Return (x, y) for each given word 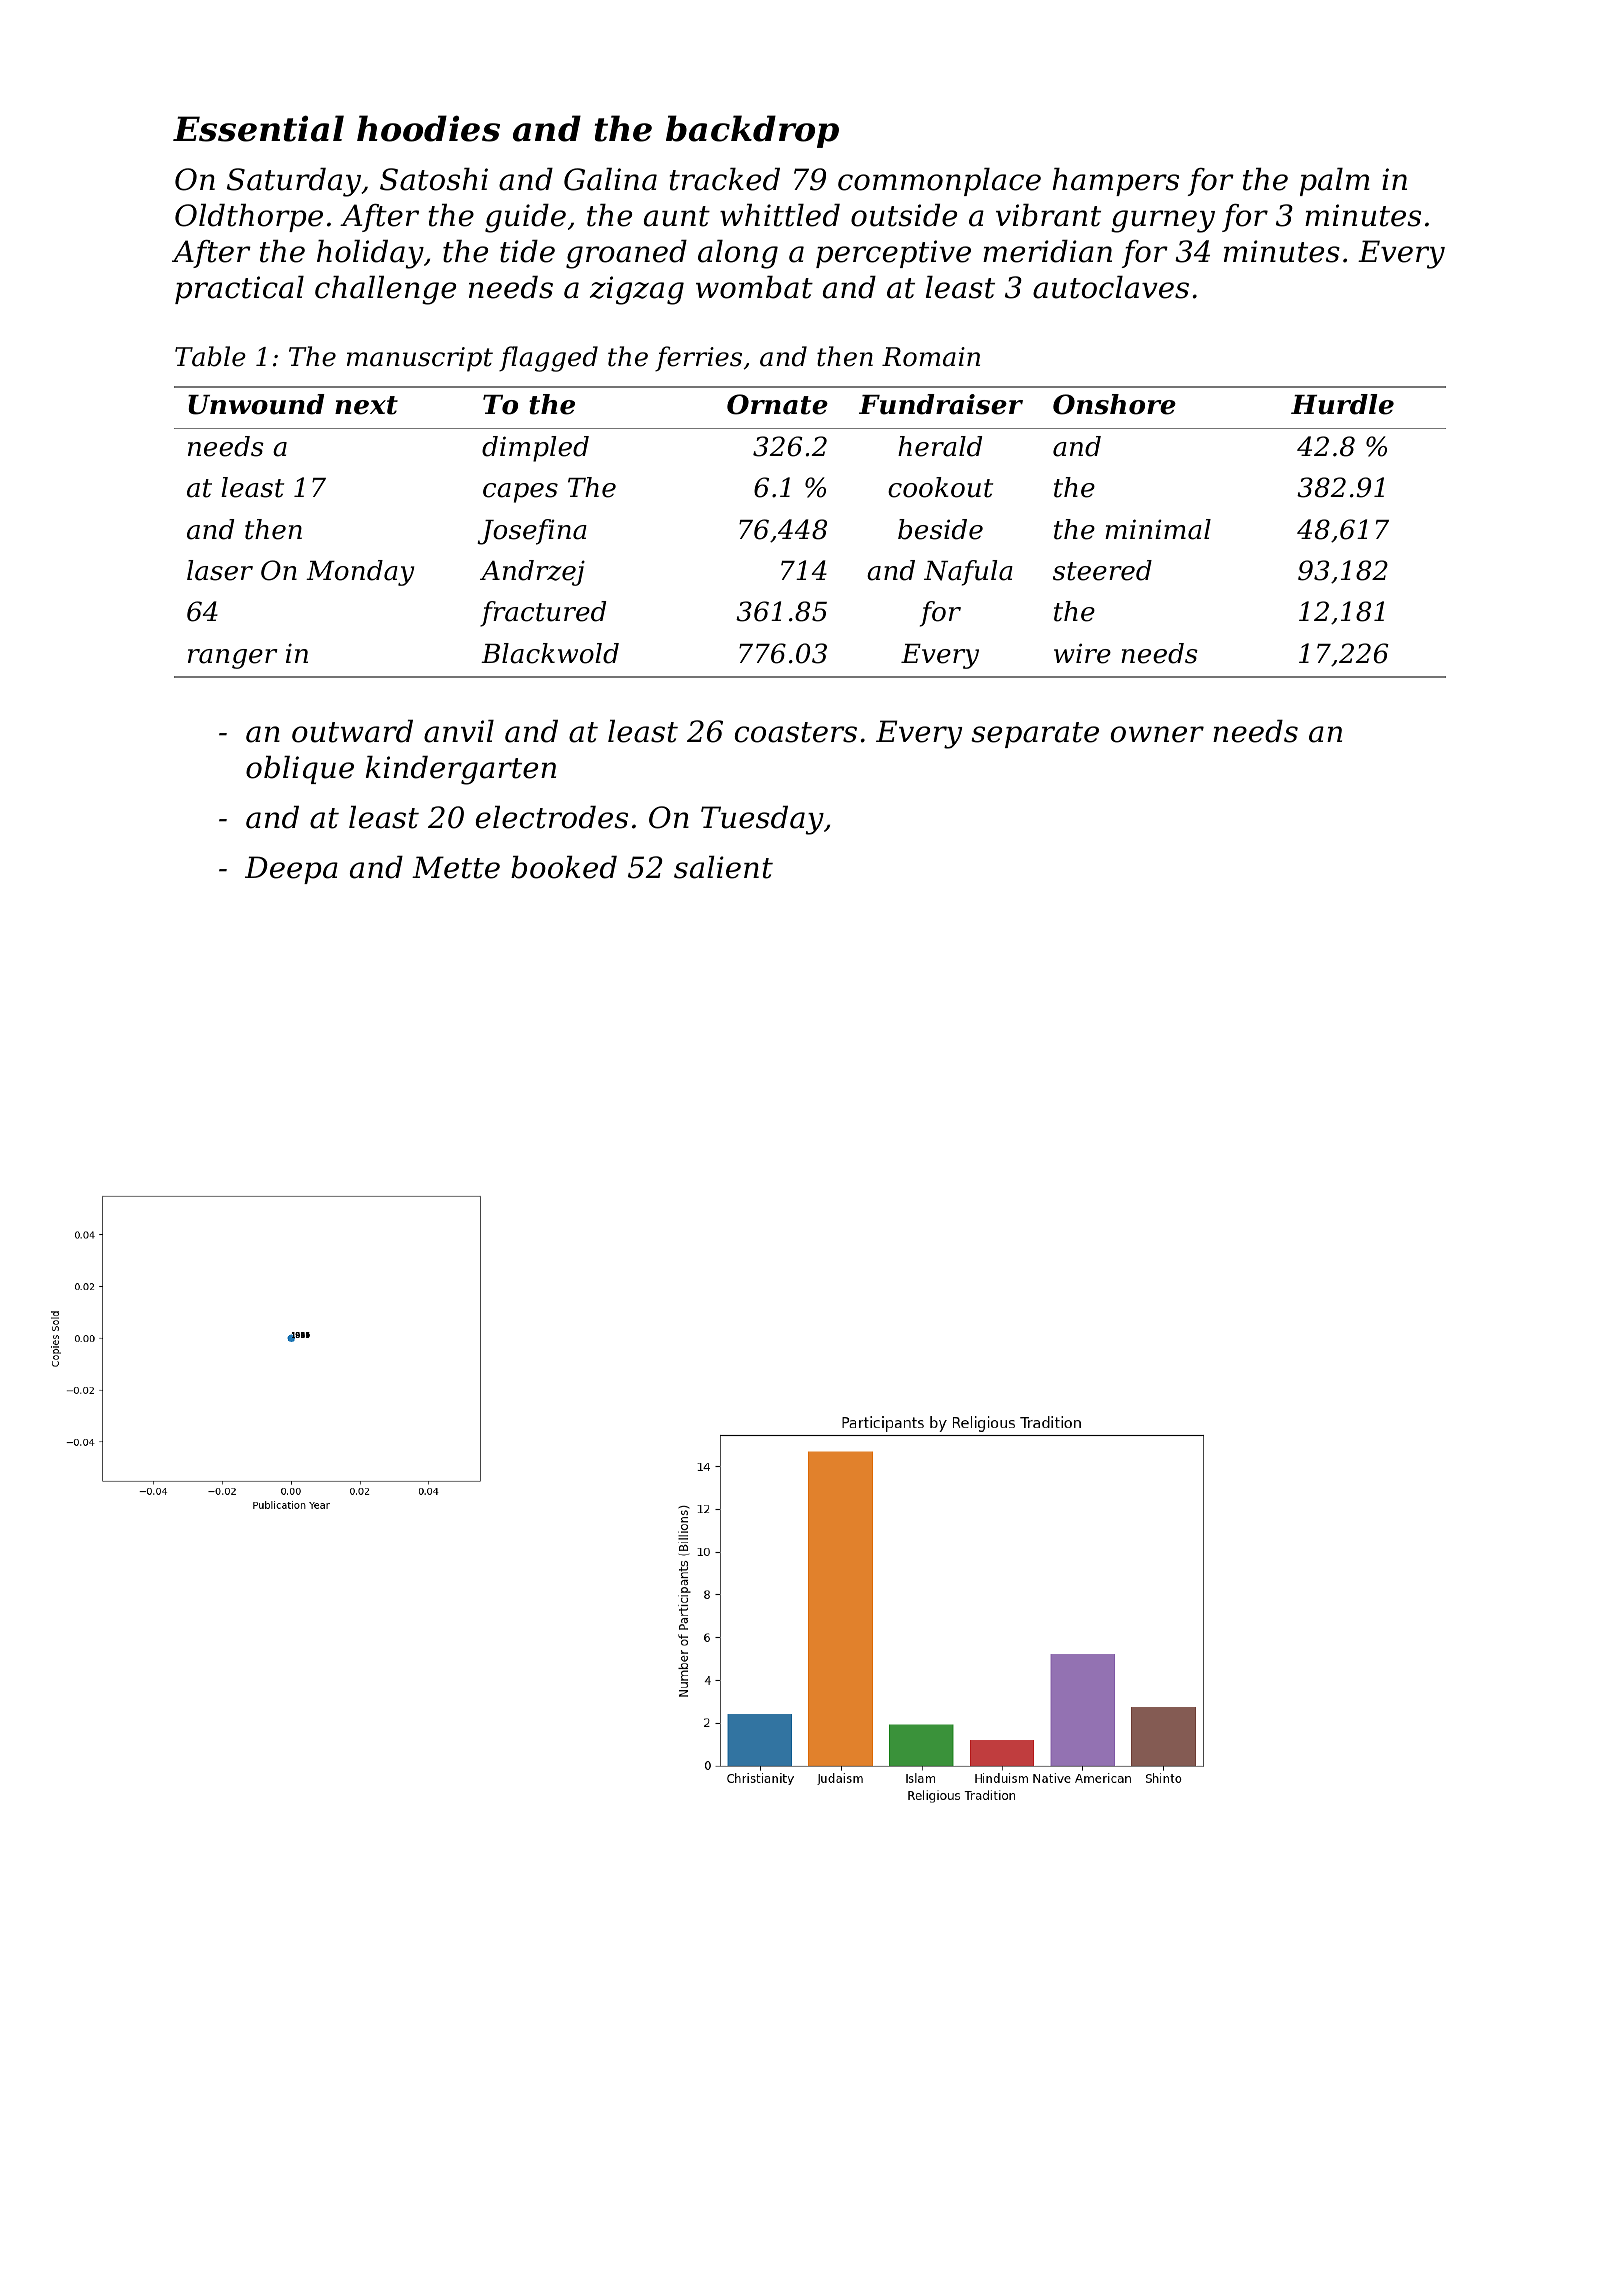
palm (1335, 182)
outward (352, 731)
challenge (385, 290)
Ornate (777, 404)
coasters (796, 732)
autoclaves (1111, 287)
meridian (1047, 251)
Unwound (256, 404)
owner (1157, 734)
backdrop (752, 131)
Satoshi (434, 179)
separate (1035, 735)
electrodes (552, 817)
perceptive (893, 254)
